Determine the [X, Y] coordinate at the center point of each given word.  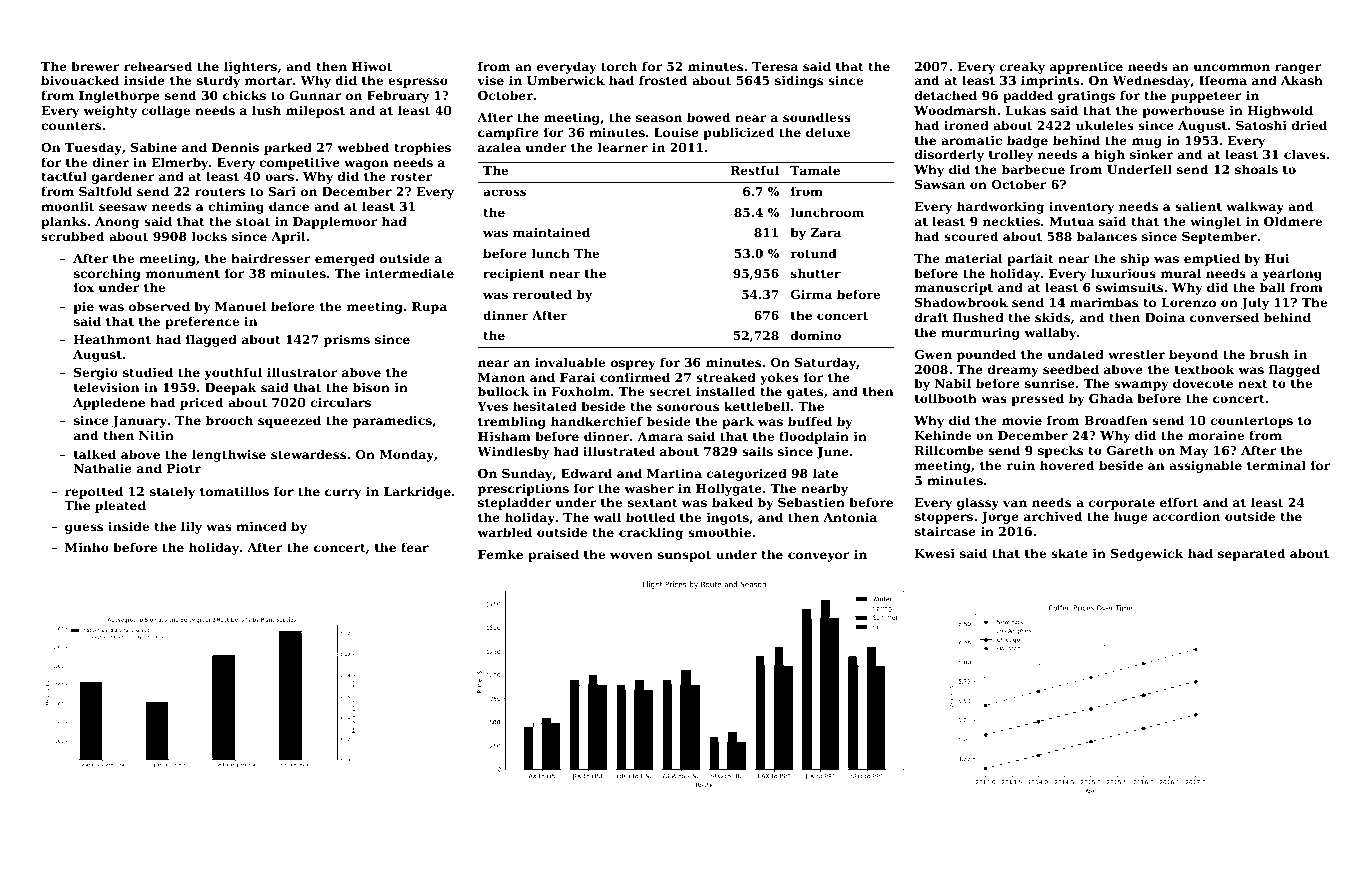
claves [1305, 154]
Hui [1277, 258]
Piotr [184, 468]
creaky [1022, 67]
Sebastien [811, 502]
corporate [1122, 504]
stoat [253, 221]
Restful [755, 170]
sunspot [684, 556]
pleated [120, 506]
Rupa [429, 308]
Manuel [240, 306]
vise [490, 80]
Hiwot [372, 66]
